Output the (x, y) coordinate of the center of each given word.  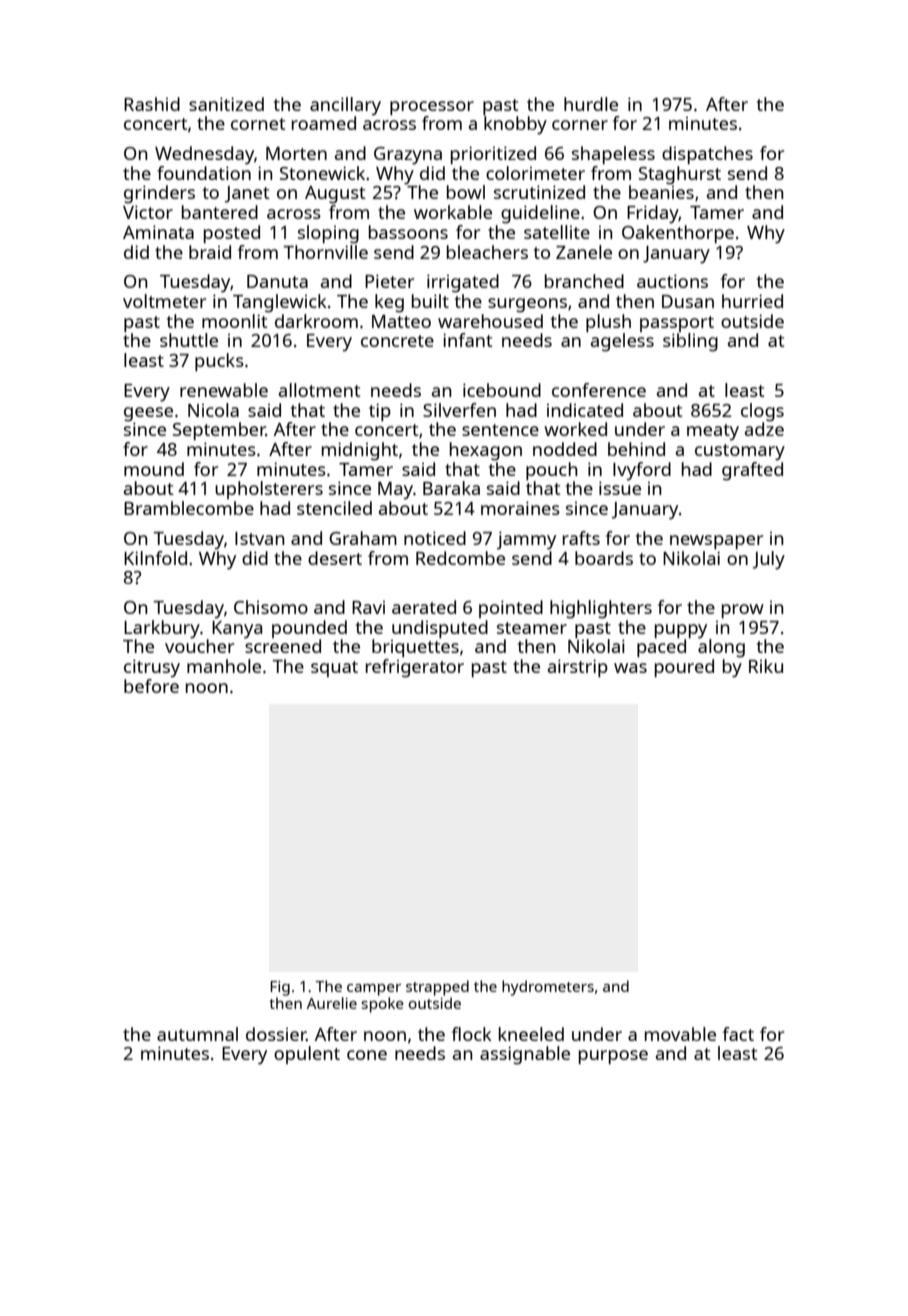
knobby (515, 125)
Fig (280, 988)
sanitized (226, 104)
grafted (752, 471)
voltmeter (164, 301)
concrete (397, 341)
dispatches (707, 155)
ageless (622, 342)
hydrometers (548, 988)
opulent (307, 1055)
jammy (526, 540)
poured (684, 668)
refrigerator (415, 668)
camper (374, 990)
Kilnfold (155, 558)
